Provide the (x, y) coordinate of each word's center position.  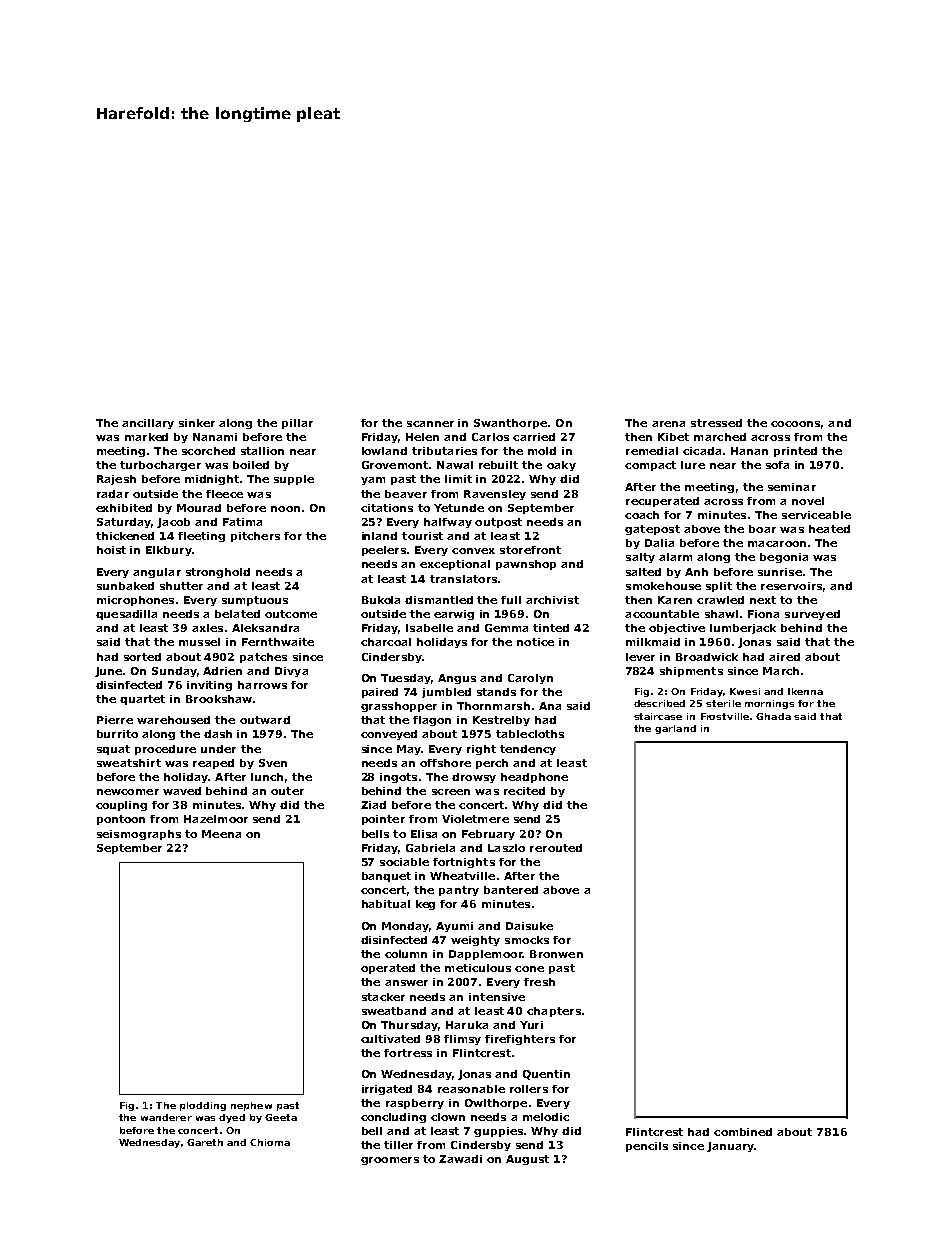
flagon (432, 721)
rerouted (556, 848)
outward (265, 720)
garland (675, 729)
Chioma (270, 1142)
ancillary (148, 424)
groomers (390, 1161)
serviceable (816, 515)
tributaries (444, 451)
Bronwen (556, 954)
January (730, 1147)
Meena (221, 834)
